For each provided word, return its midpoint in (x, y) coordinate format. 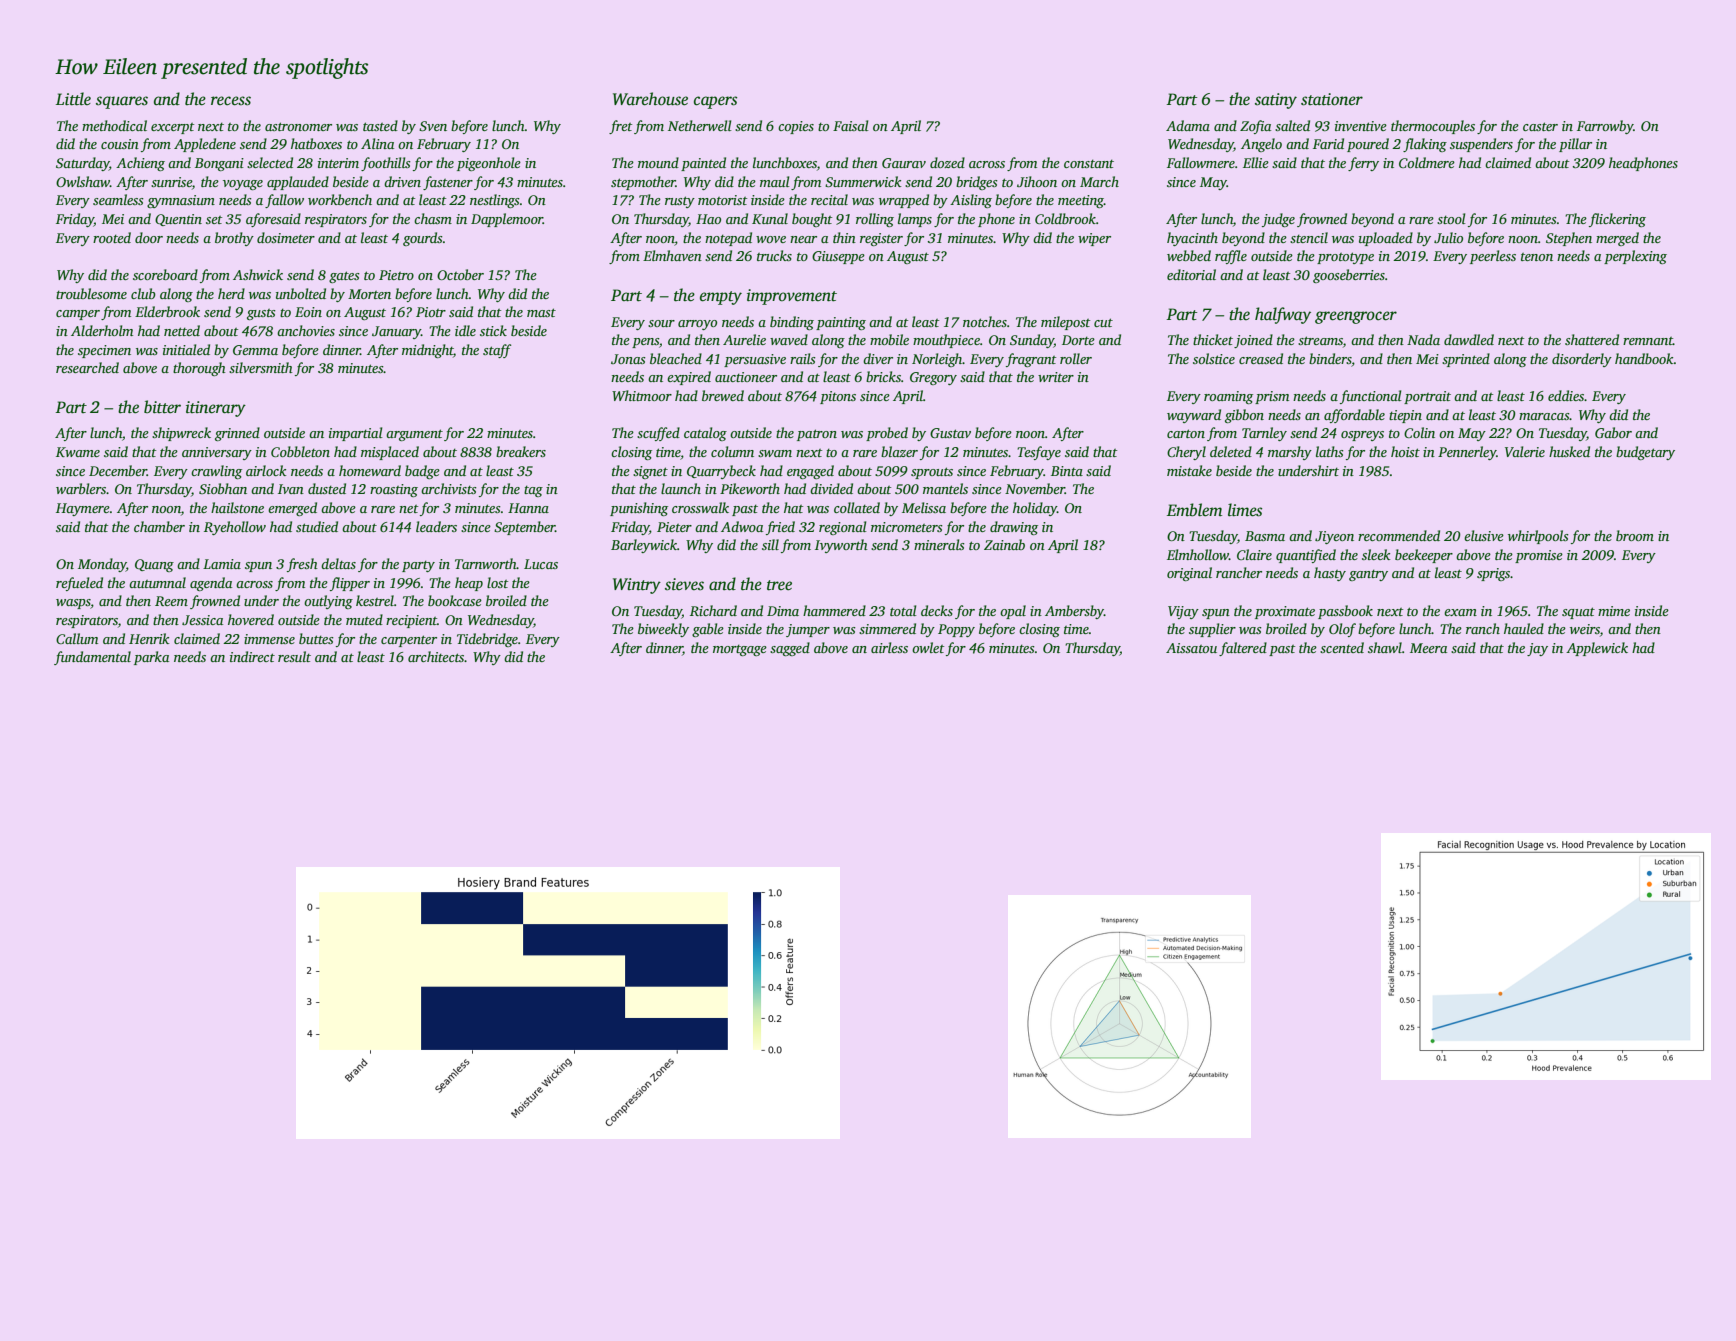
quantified (1306, 556)
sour (661, 323)
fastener (448, 183)
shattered (1592, 339)
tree (779, 585)
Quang (154, 565)
